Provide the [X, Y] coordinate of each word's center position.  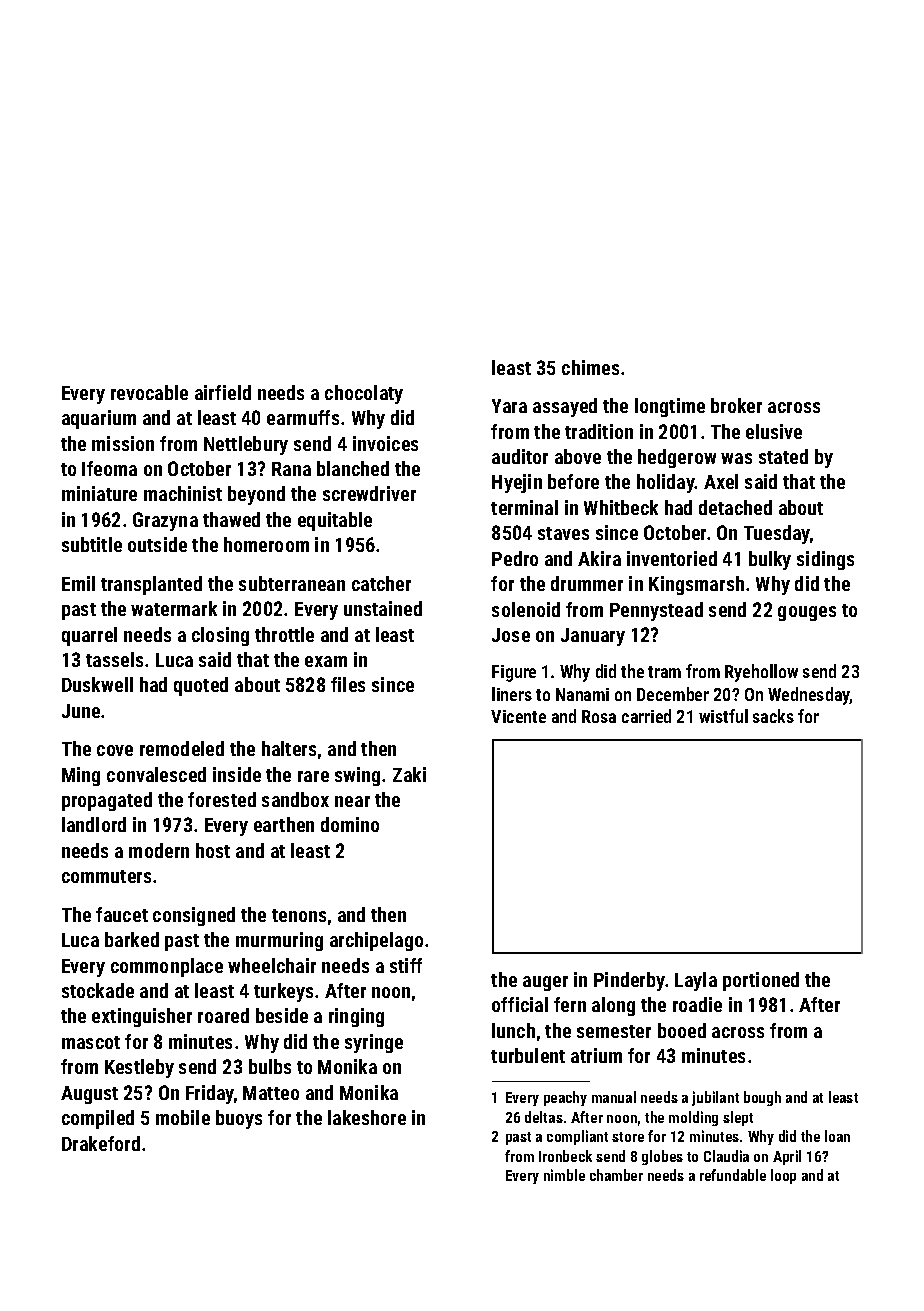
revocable [149, 392]
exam [326, 661]
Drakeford [101, 1143]
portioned [761, 981]
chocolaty [364, 394]
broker [736, 405]
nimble [564, 1175]
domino [350, 824]
